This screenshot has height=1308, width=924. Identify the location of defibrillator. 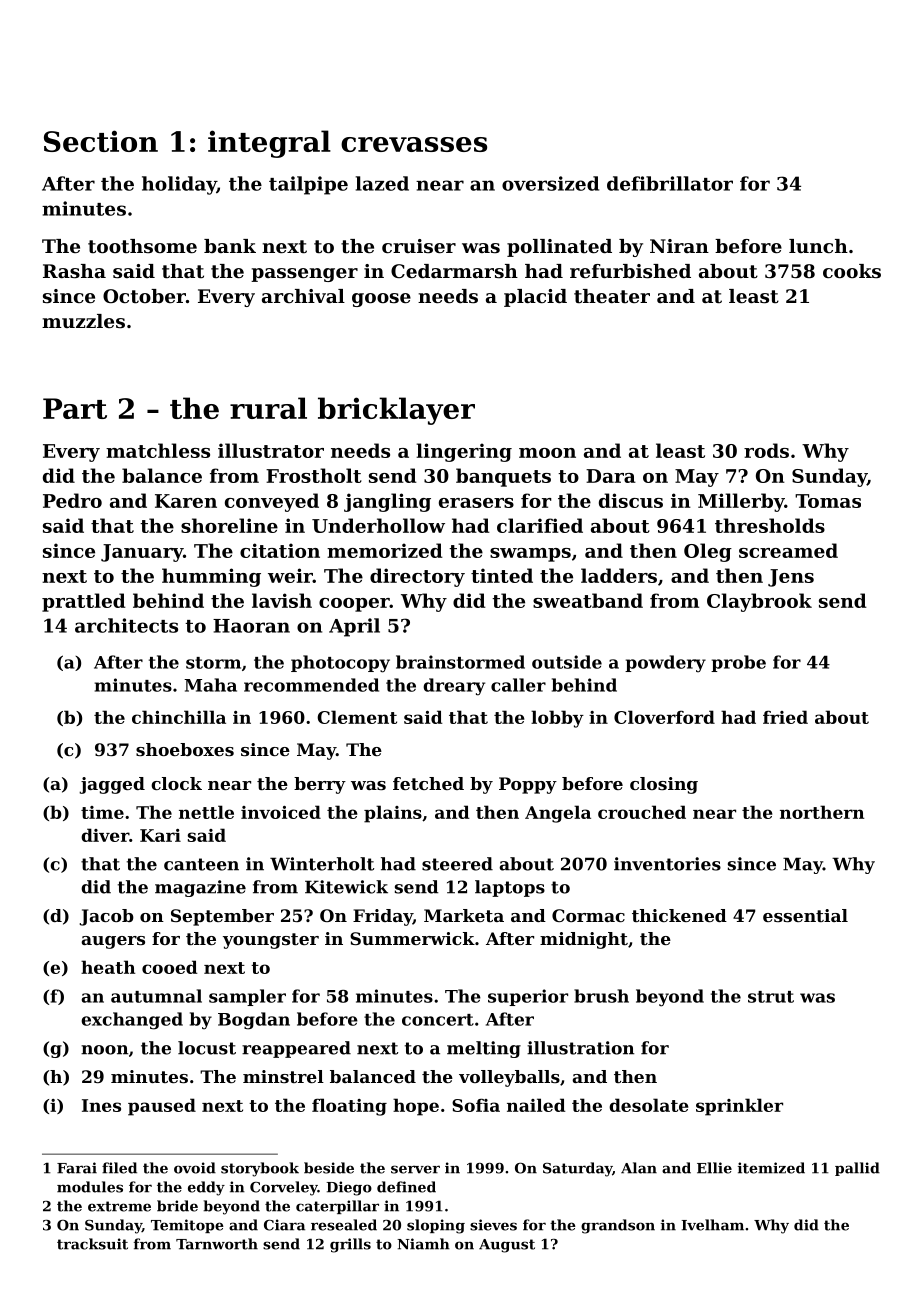
(670, 183).
